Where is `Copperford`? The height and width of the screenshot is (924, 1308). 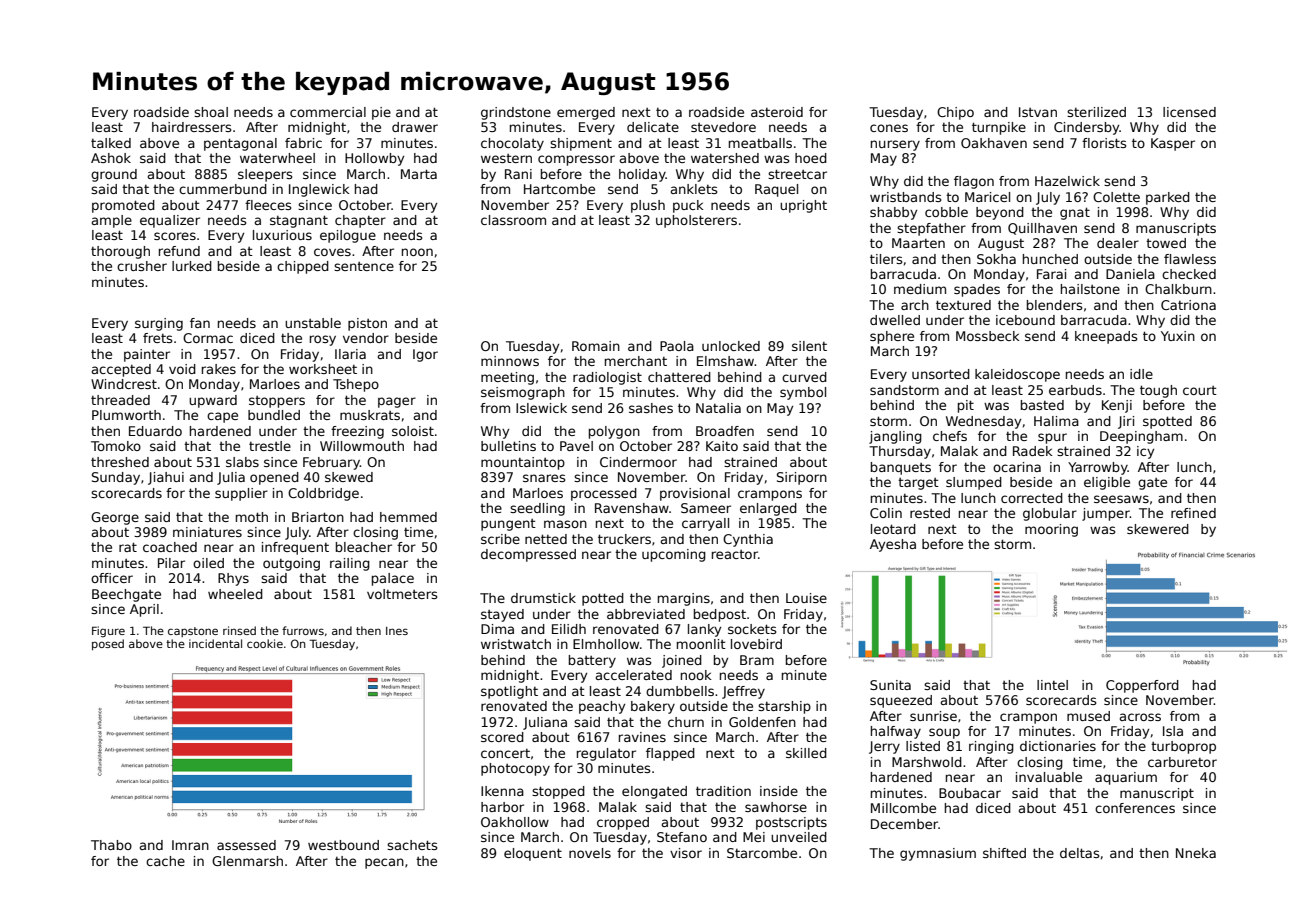
Copperford is located at coordinates (1142, 686).
